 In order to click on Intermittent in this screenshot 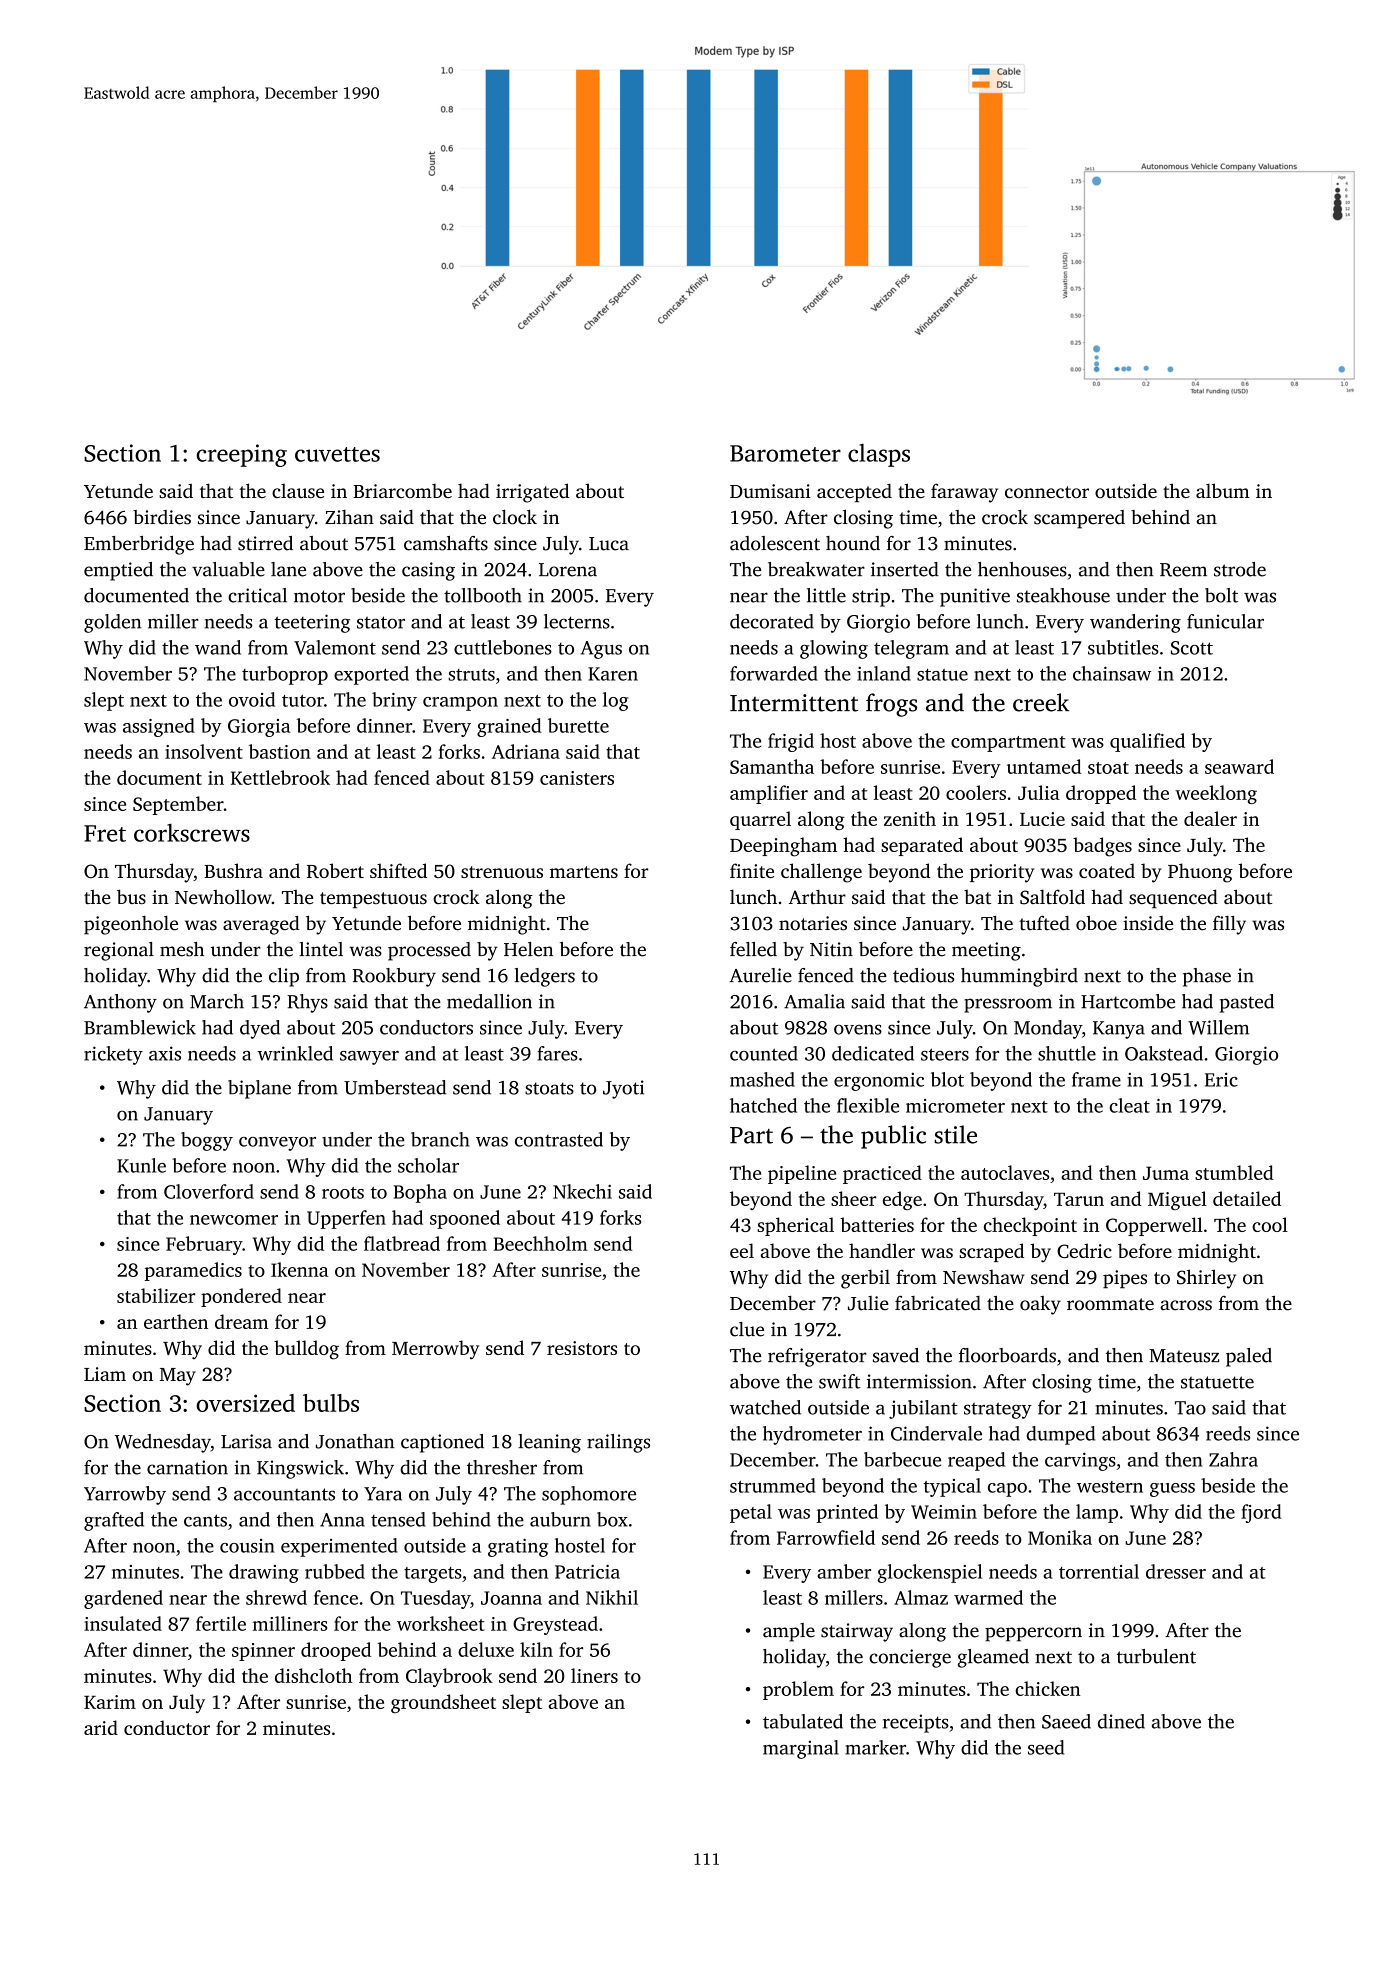, I will do `click(794, 703)`.
